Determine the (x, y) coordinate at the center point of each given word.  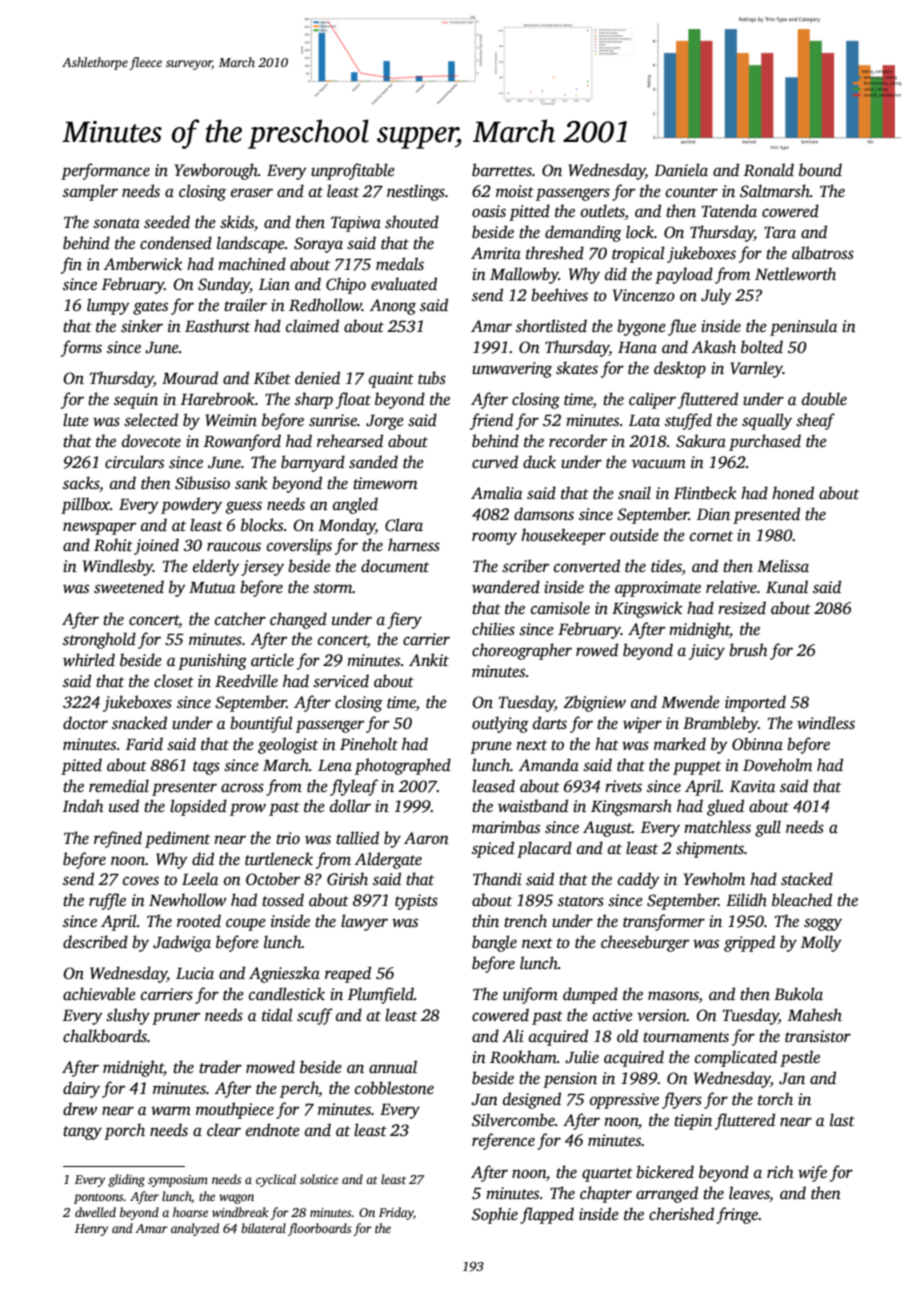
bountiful (261, 724)
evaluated (404, 284)
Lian (274, 284)
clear (224, 1130)
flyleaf (354, 787)
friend (491, 421)
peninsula (803, 327)
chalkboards (105, 1036)
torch (775, 1099)
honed (793, 493)
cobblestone (394, 1088)
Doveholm (777, 765)
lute (76, 420)
